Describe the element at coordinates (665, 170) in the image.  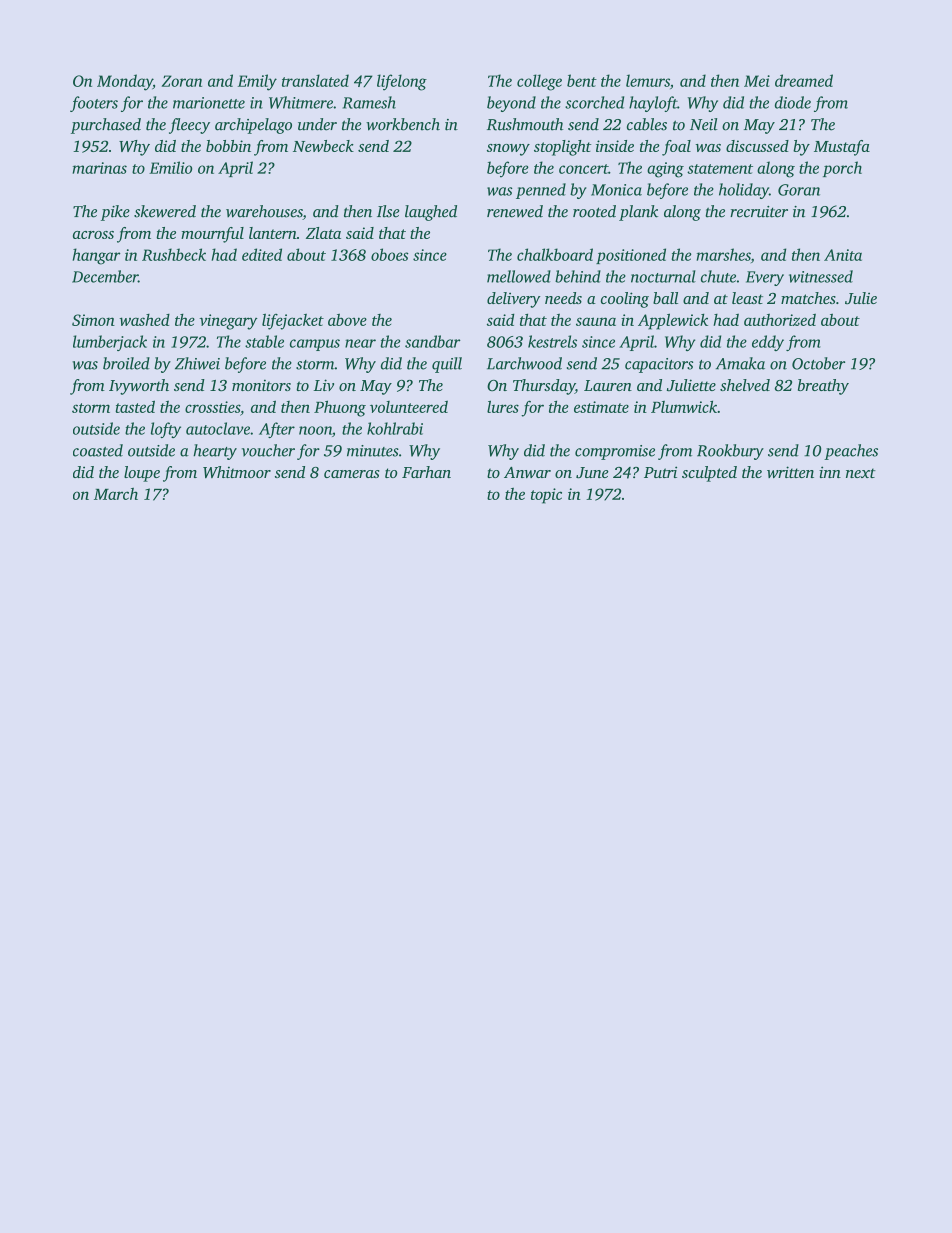
I see `aging` at that location.
